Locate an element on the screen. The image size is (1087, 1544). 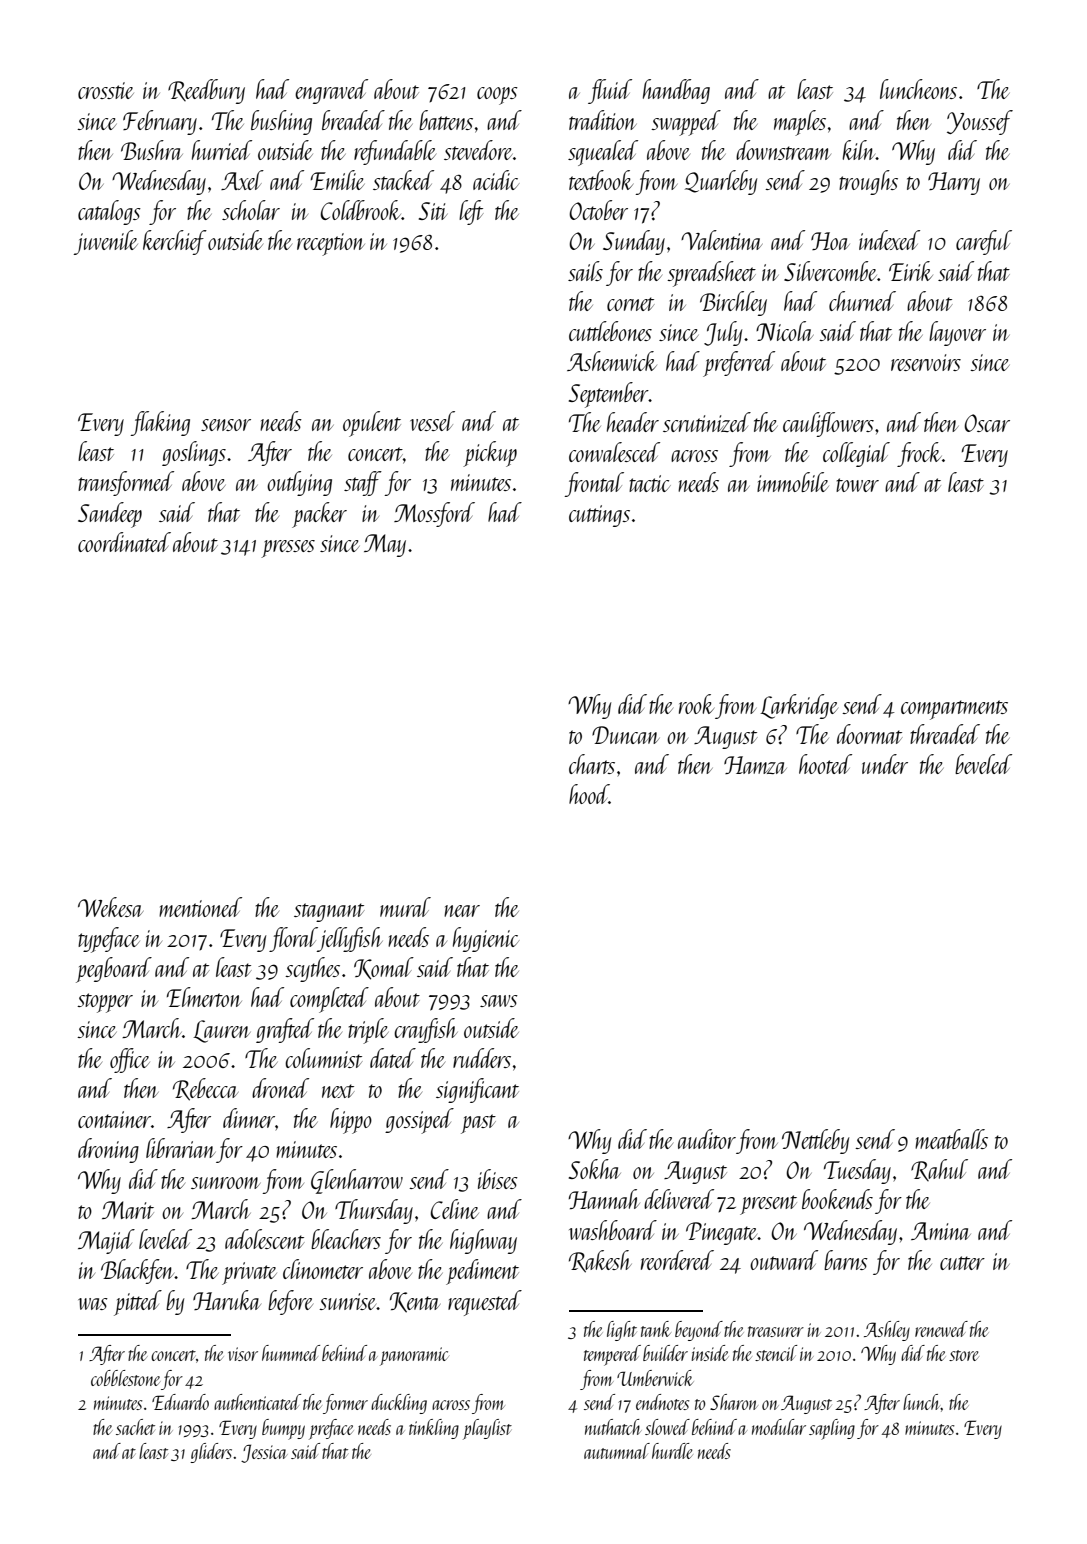
cuttings is located at coordinates (599, 516).
